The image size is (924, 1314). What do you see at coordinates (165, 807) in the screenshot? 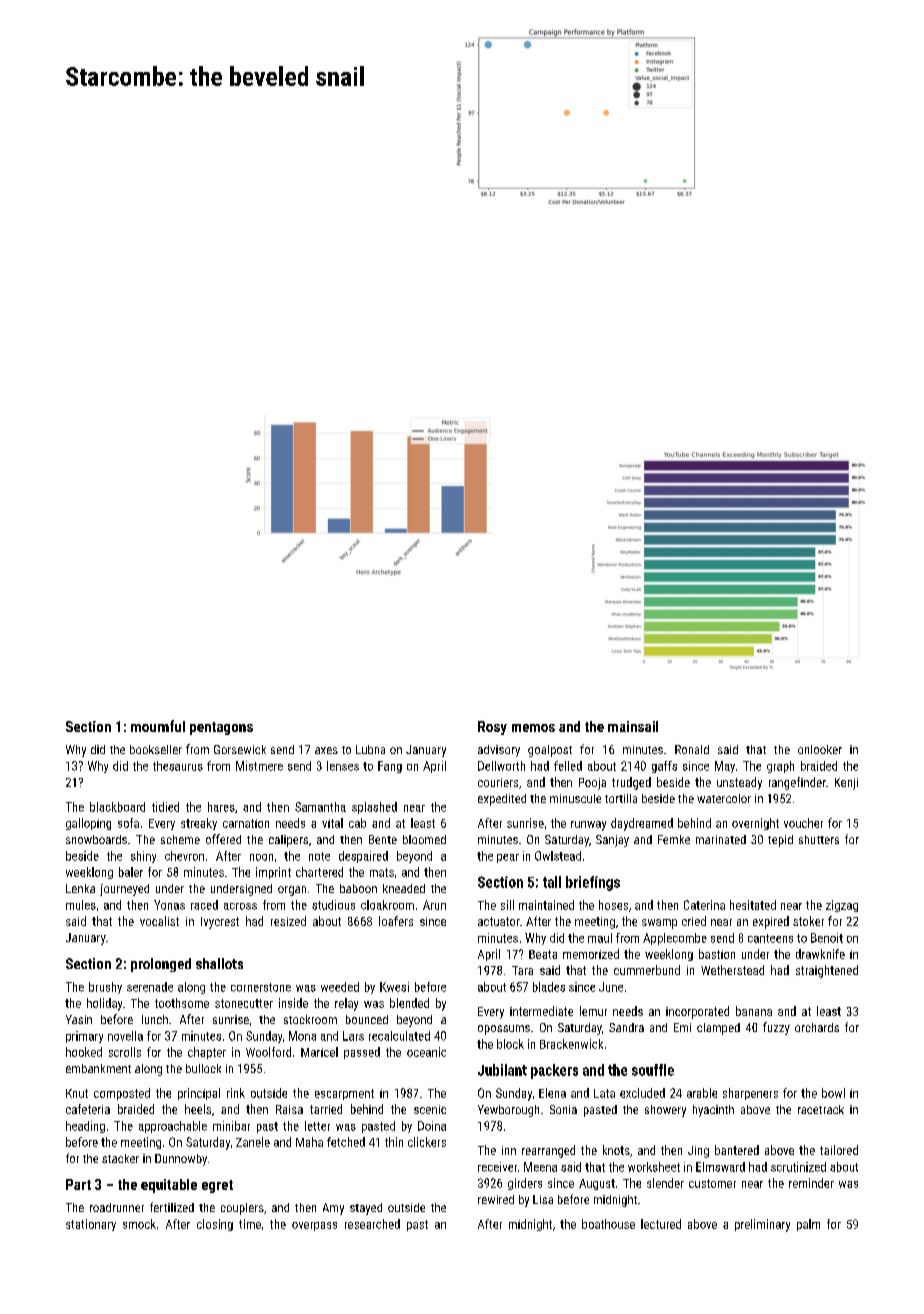
I see `tidied` at bounding box center [165, 807].
